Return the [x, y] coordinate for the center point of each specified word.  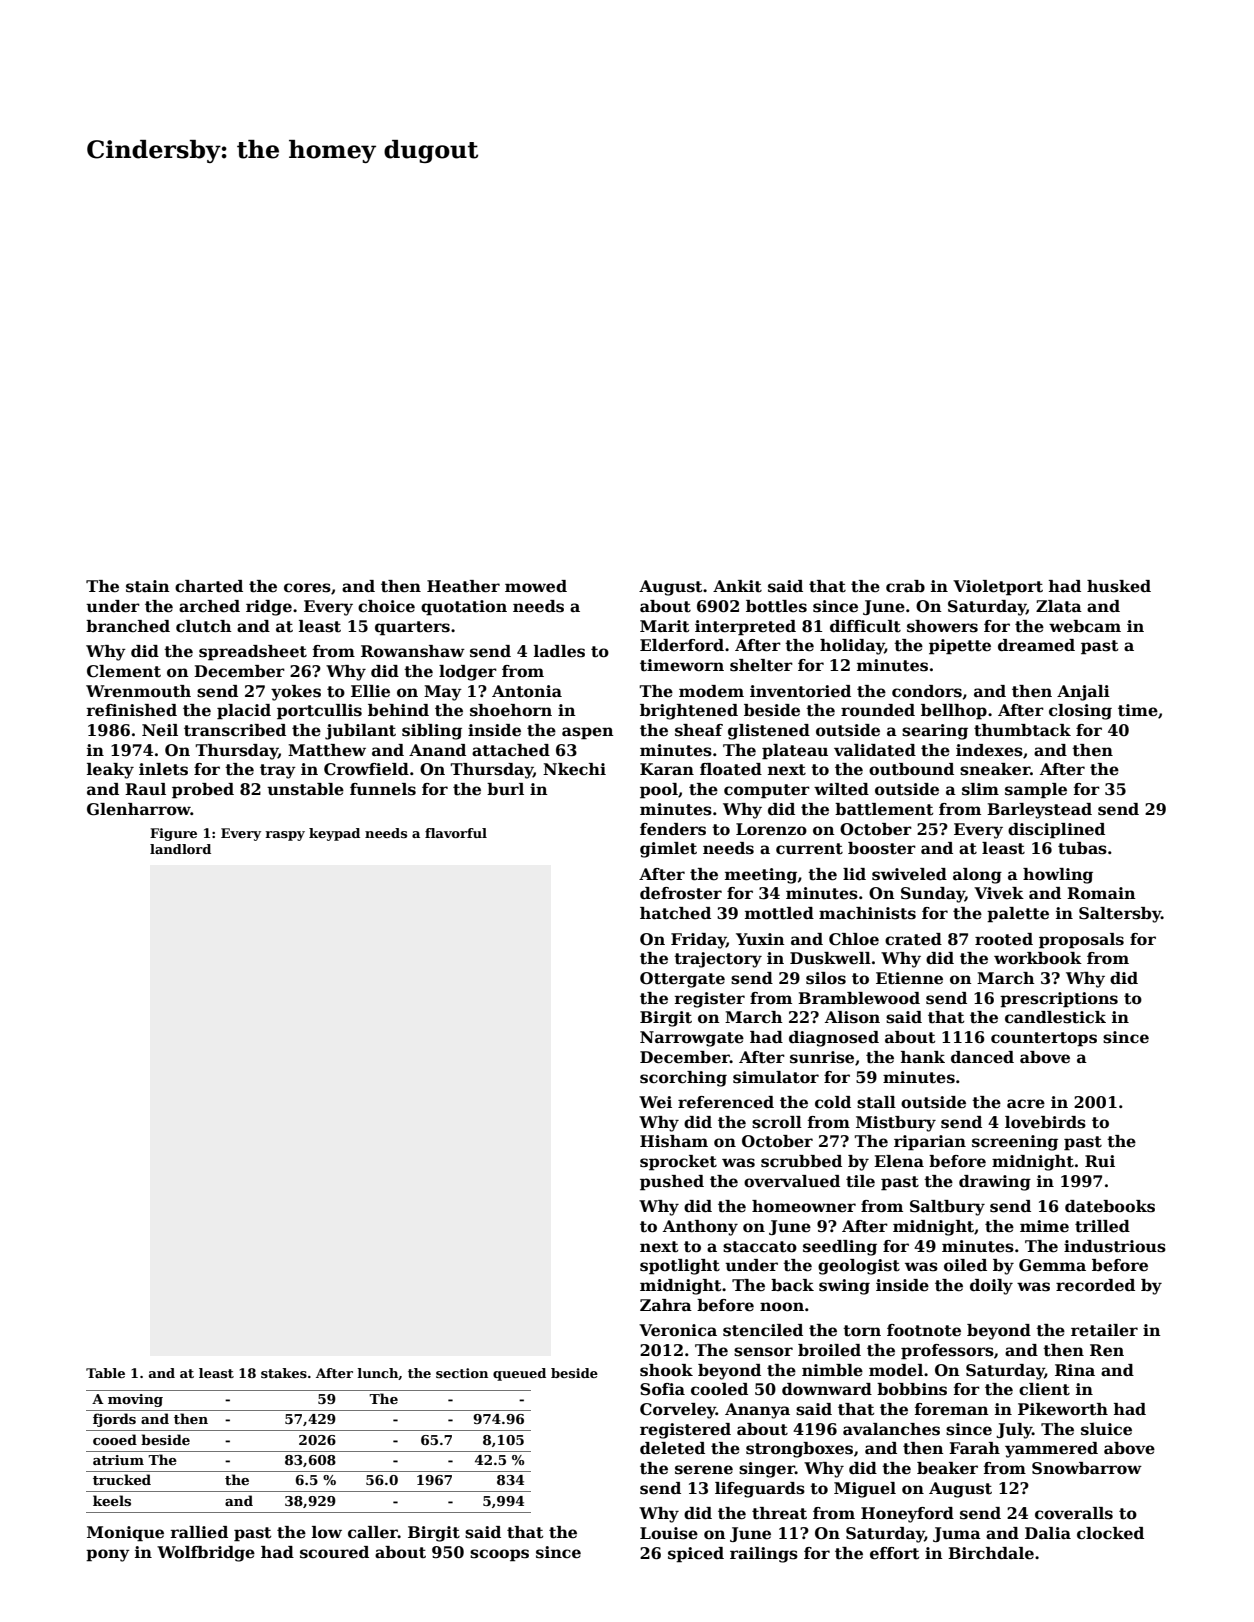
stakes [284, 1373]
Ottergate [682, 980]
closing [1080, 712]
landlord [180, 849]
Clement [124, 671]
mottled [779, 913]
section [462, 1373]
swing [844, 1287]
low [327, 1532]
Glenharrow [139, 809]
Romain [1101, 893]
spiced [696, 1555]
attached [511, 750]
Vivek [999, 893]
